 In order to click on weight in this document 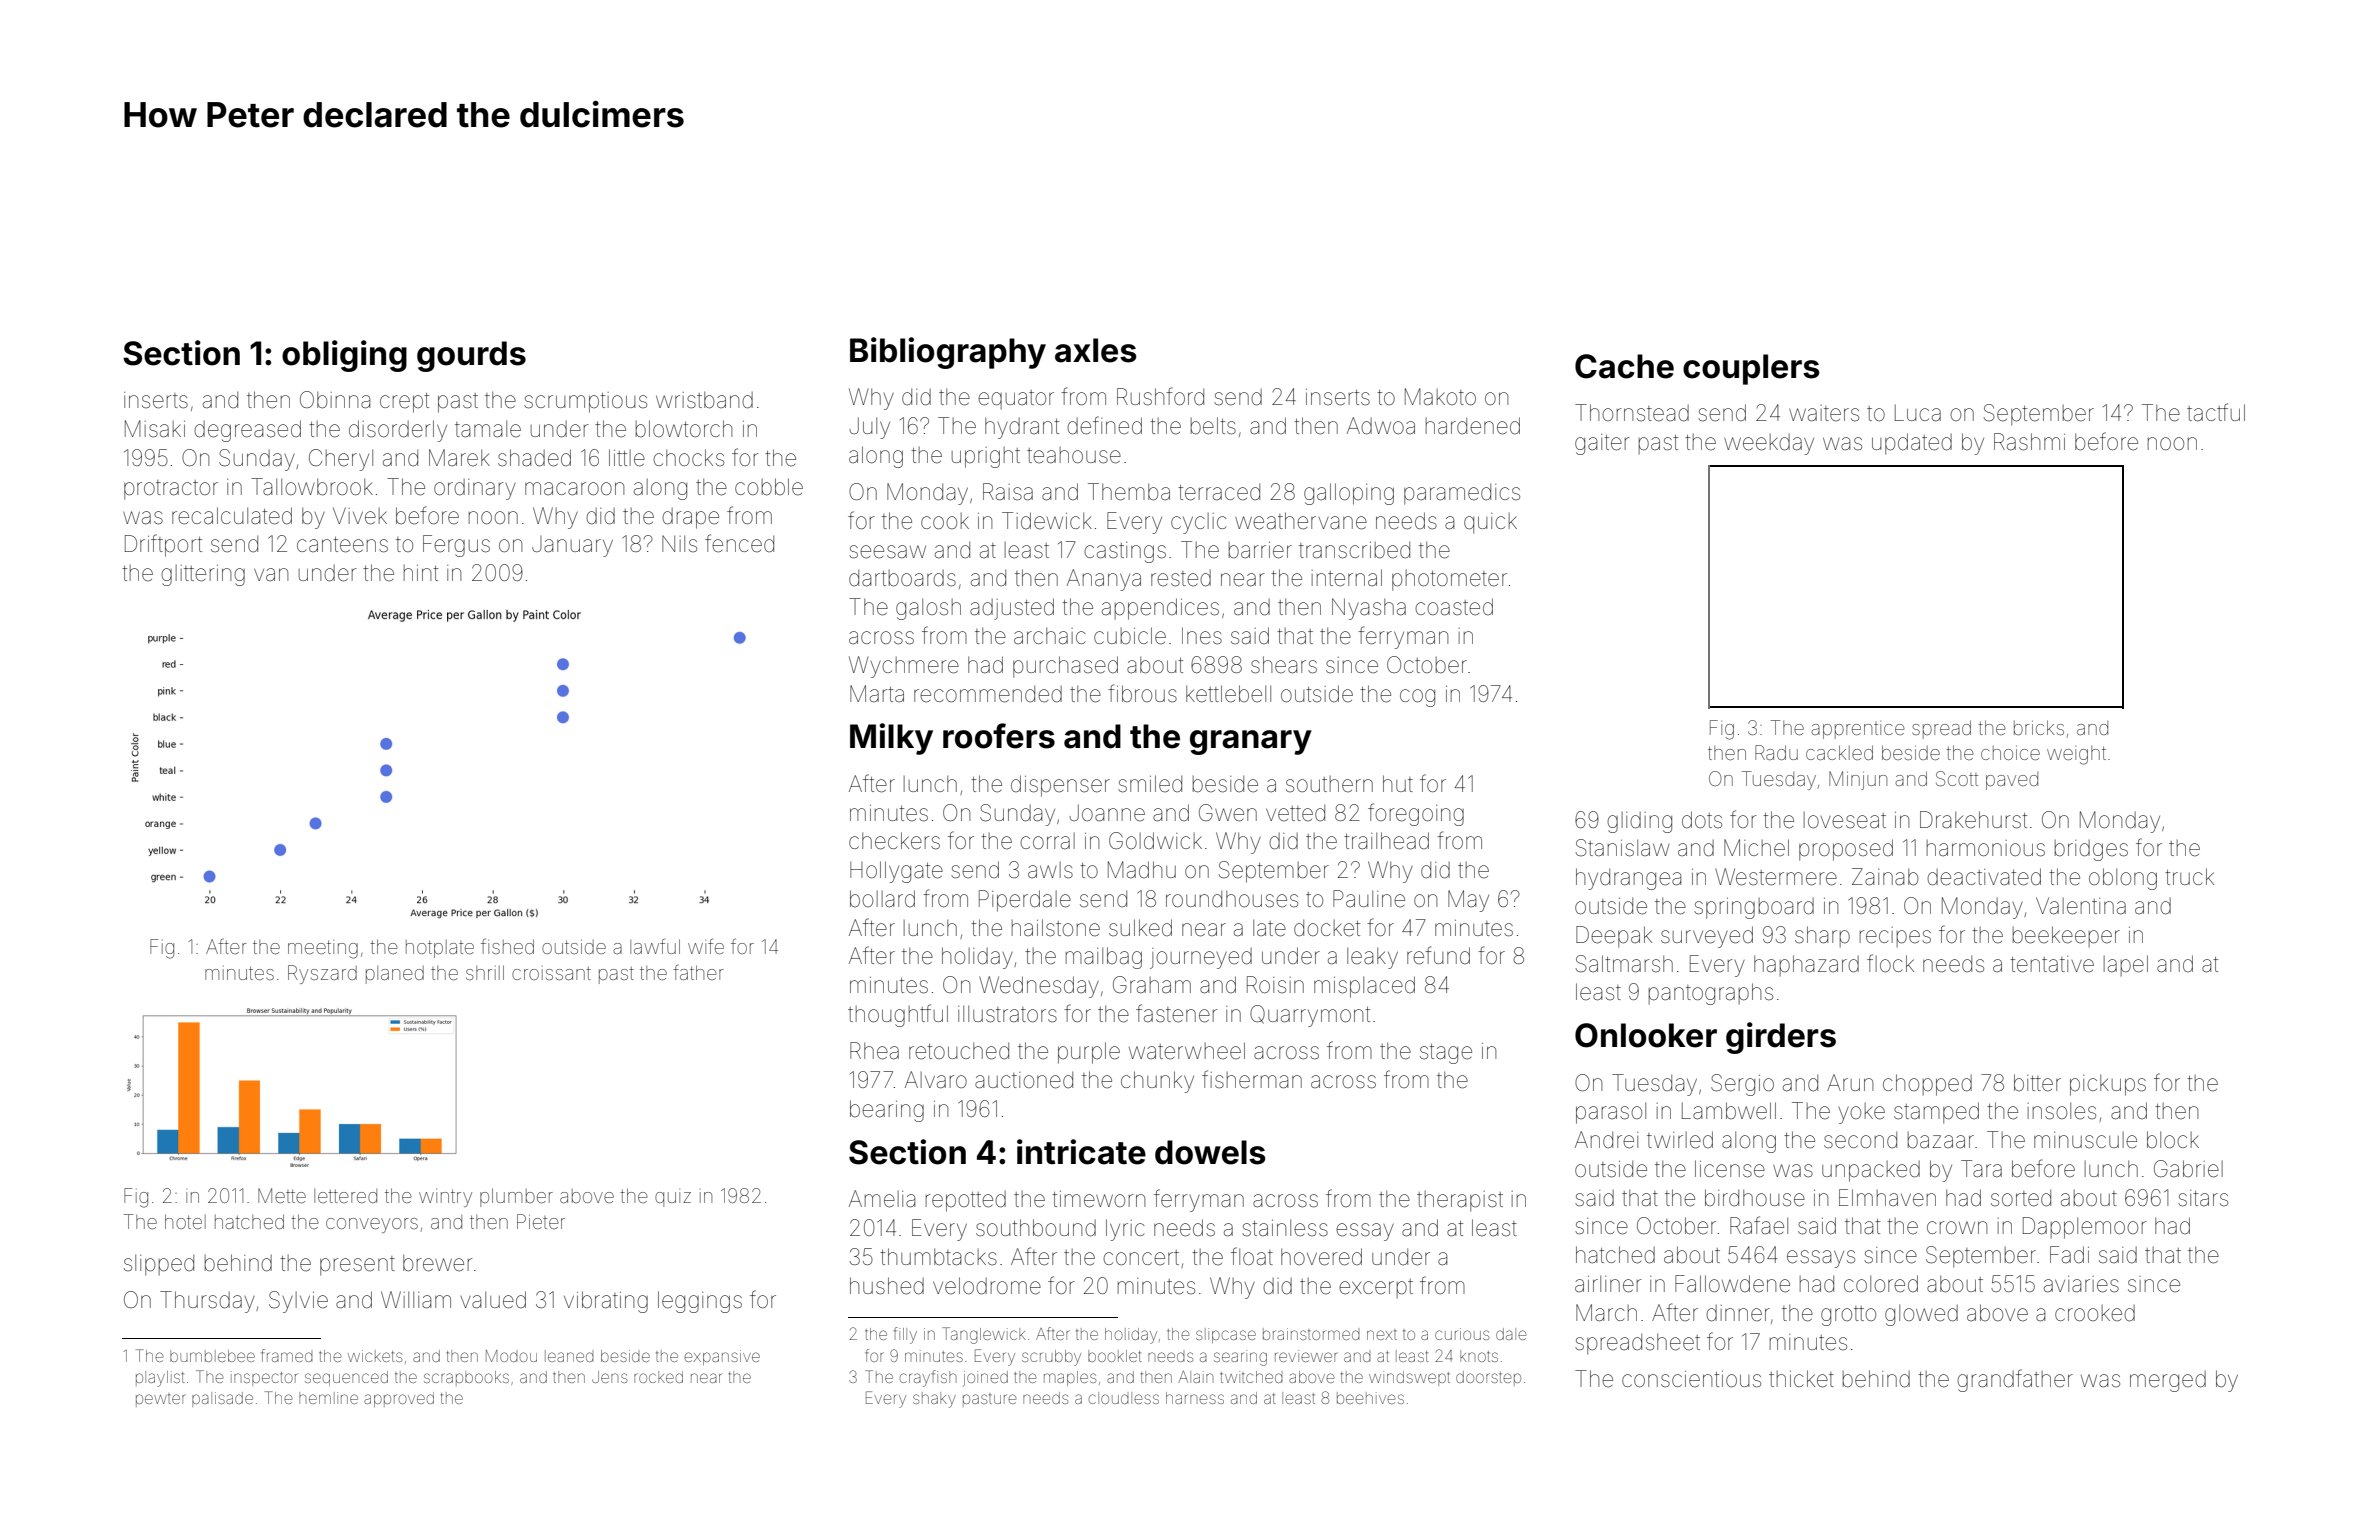, I will do `click(2076, 755)`.
